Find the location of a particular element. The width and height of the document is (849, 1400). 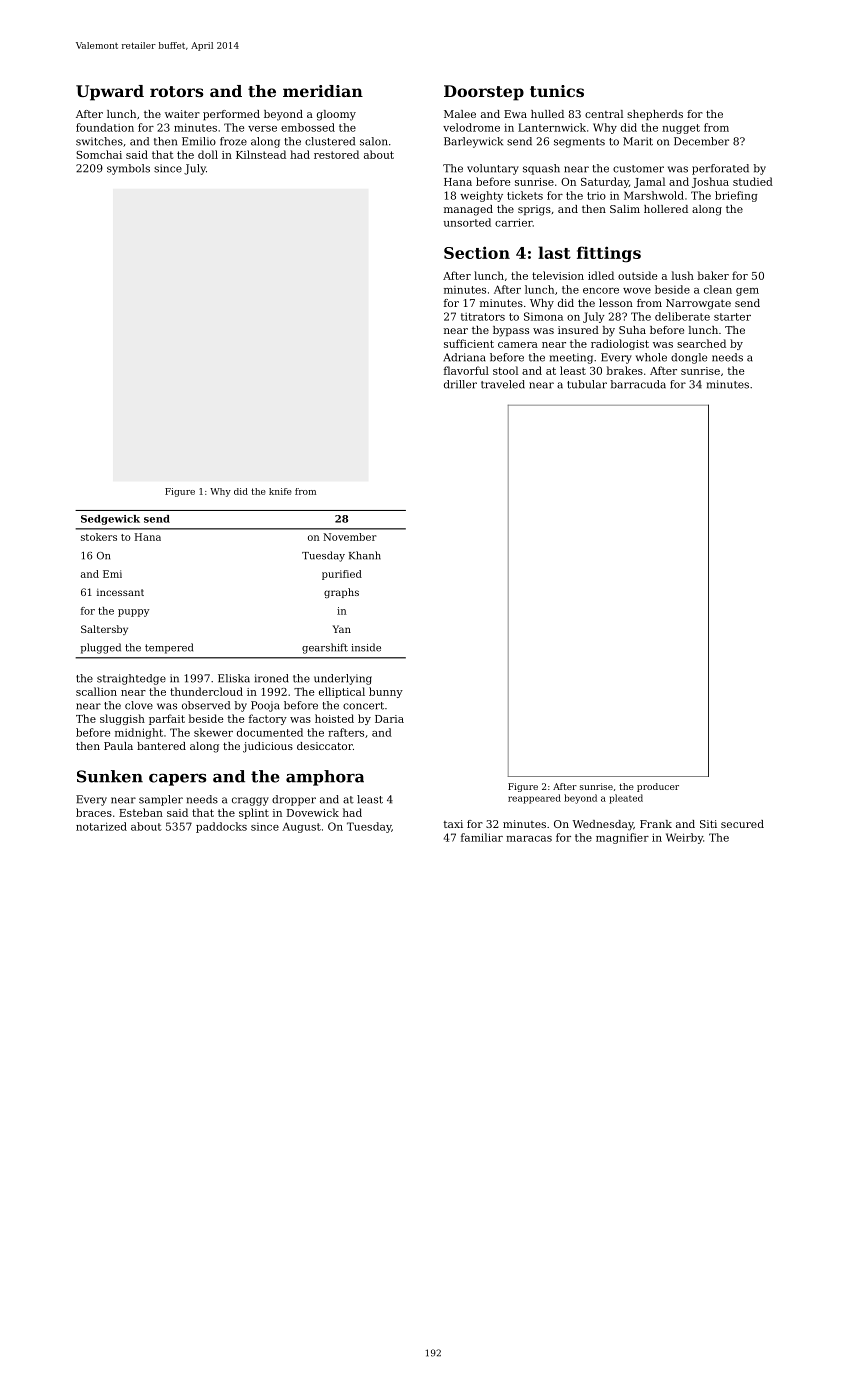

producer is located at coordinates (658, 787).
